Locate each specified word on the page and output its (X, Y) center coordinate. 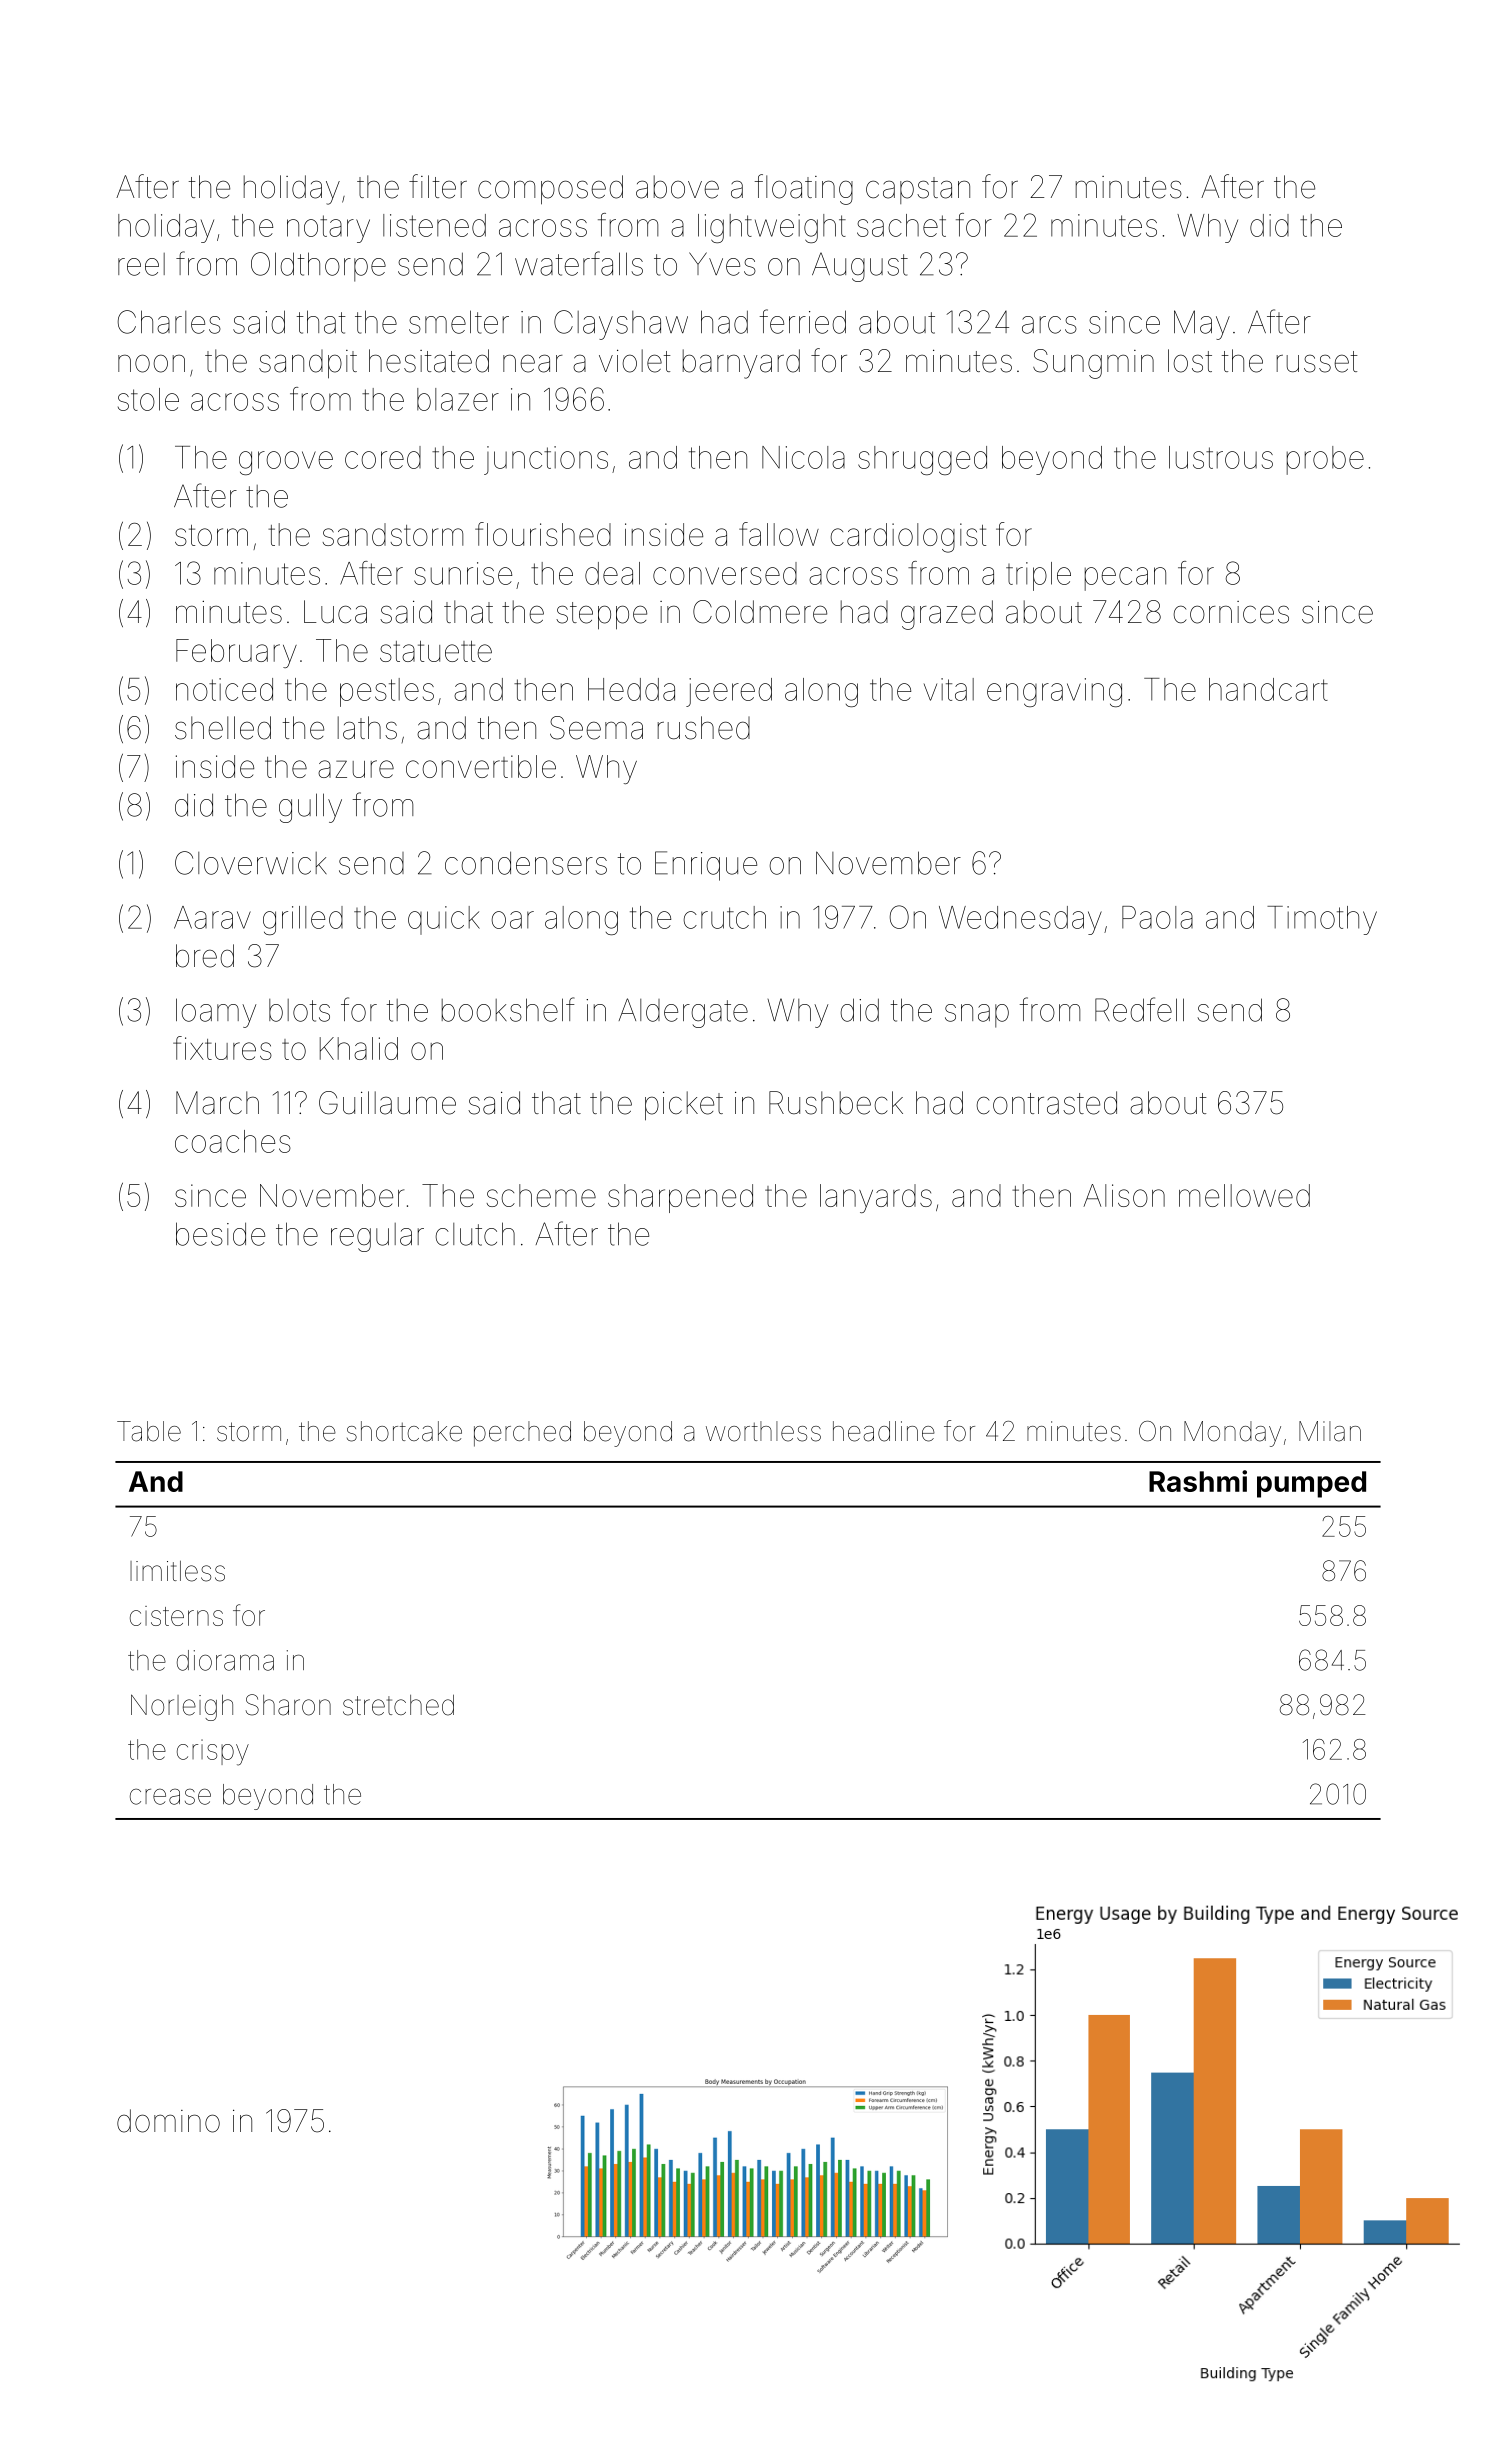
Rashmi (1198, 1481)
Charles (169, 322)
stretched (398, 1705)
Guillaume (387, 1103)
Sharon (288, 1705)
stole (148, 399)
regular (377, 1237)
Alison (1124, 1195)
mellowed (1244, 1195)
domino (168, 2121)
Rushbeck (836, 1103)
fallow (779, 534)
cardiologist (908, 538)
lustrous (1221, 457)
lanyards (876, 1198)
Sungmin (1093, 364)
